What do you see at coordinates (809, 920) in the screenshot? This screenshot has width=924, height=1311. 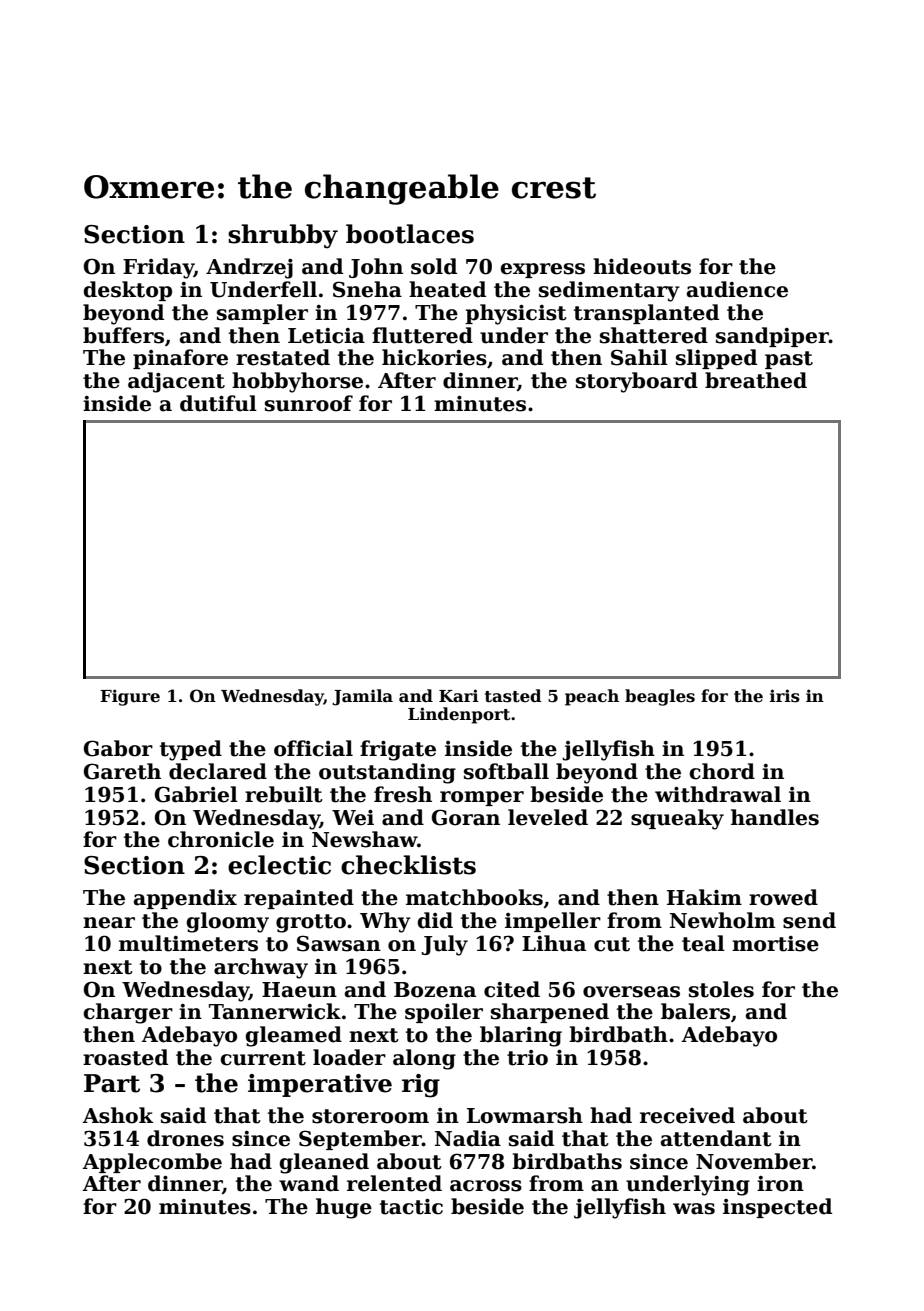 I see `send` at bounding box center [809, 920].
